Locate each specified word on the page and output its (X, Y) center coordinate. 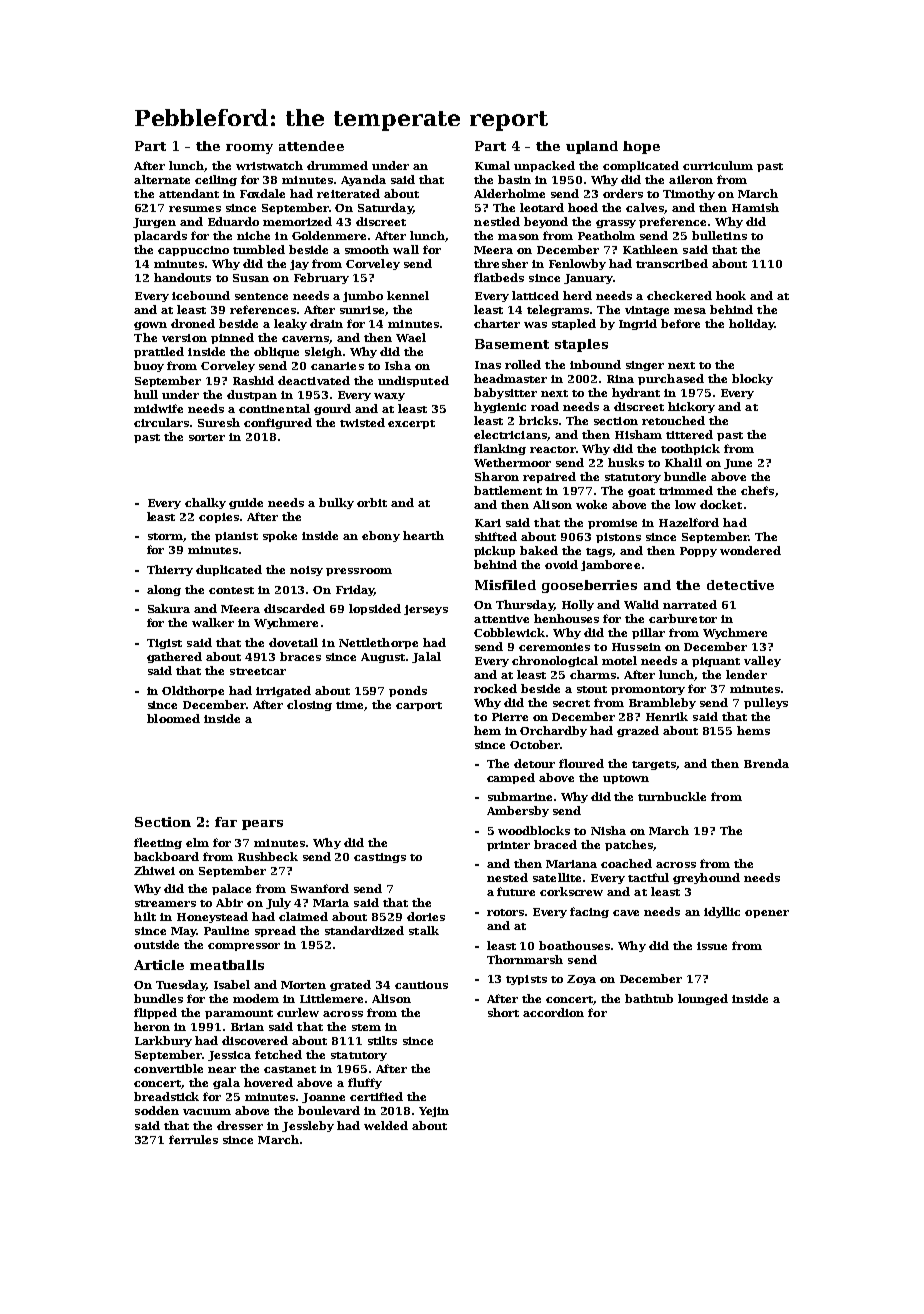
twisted (362, 422)
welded (386, 1125)
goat (641, 492)
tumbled (259, 249)
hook (731, 295)
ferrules (193, 1139)
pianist (236, 537)
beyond (546, 222)
